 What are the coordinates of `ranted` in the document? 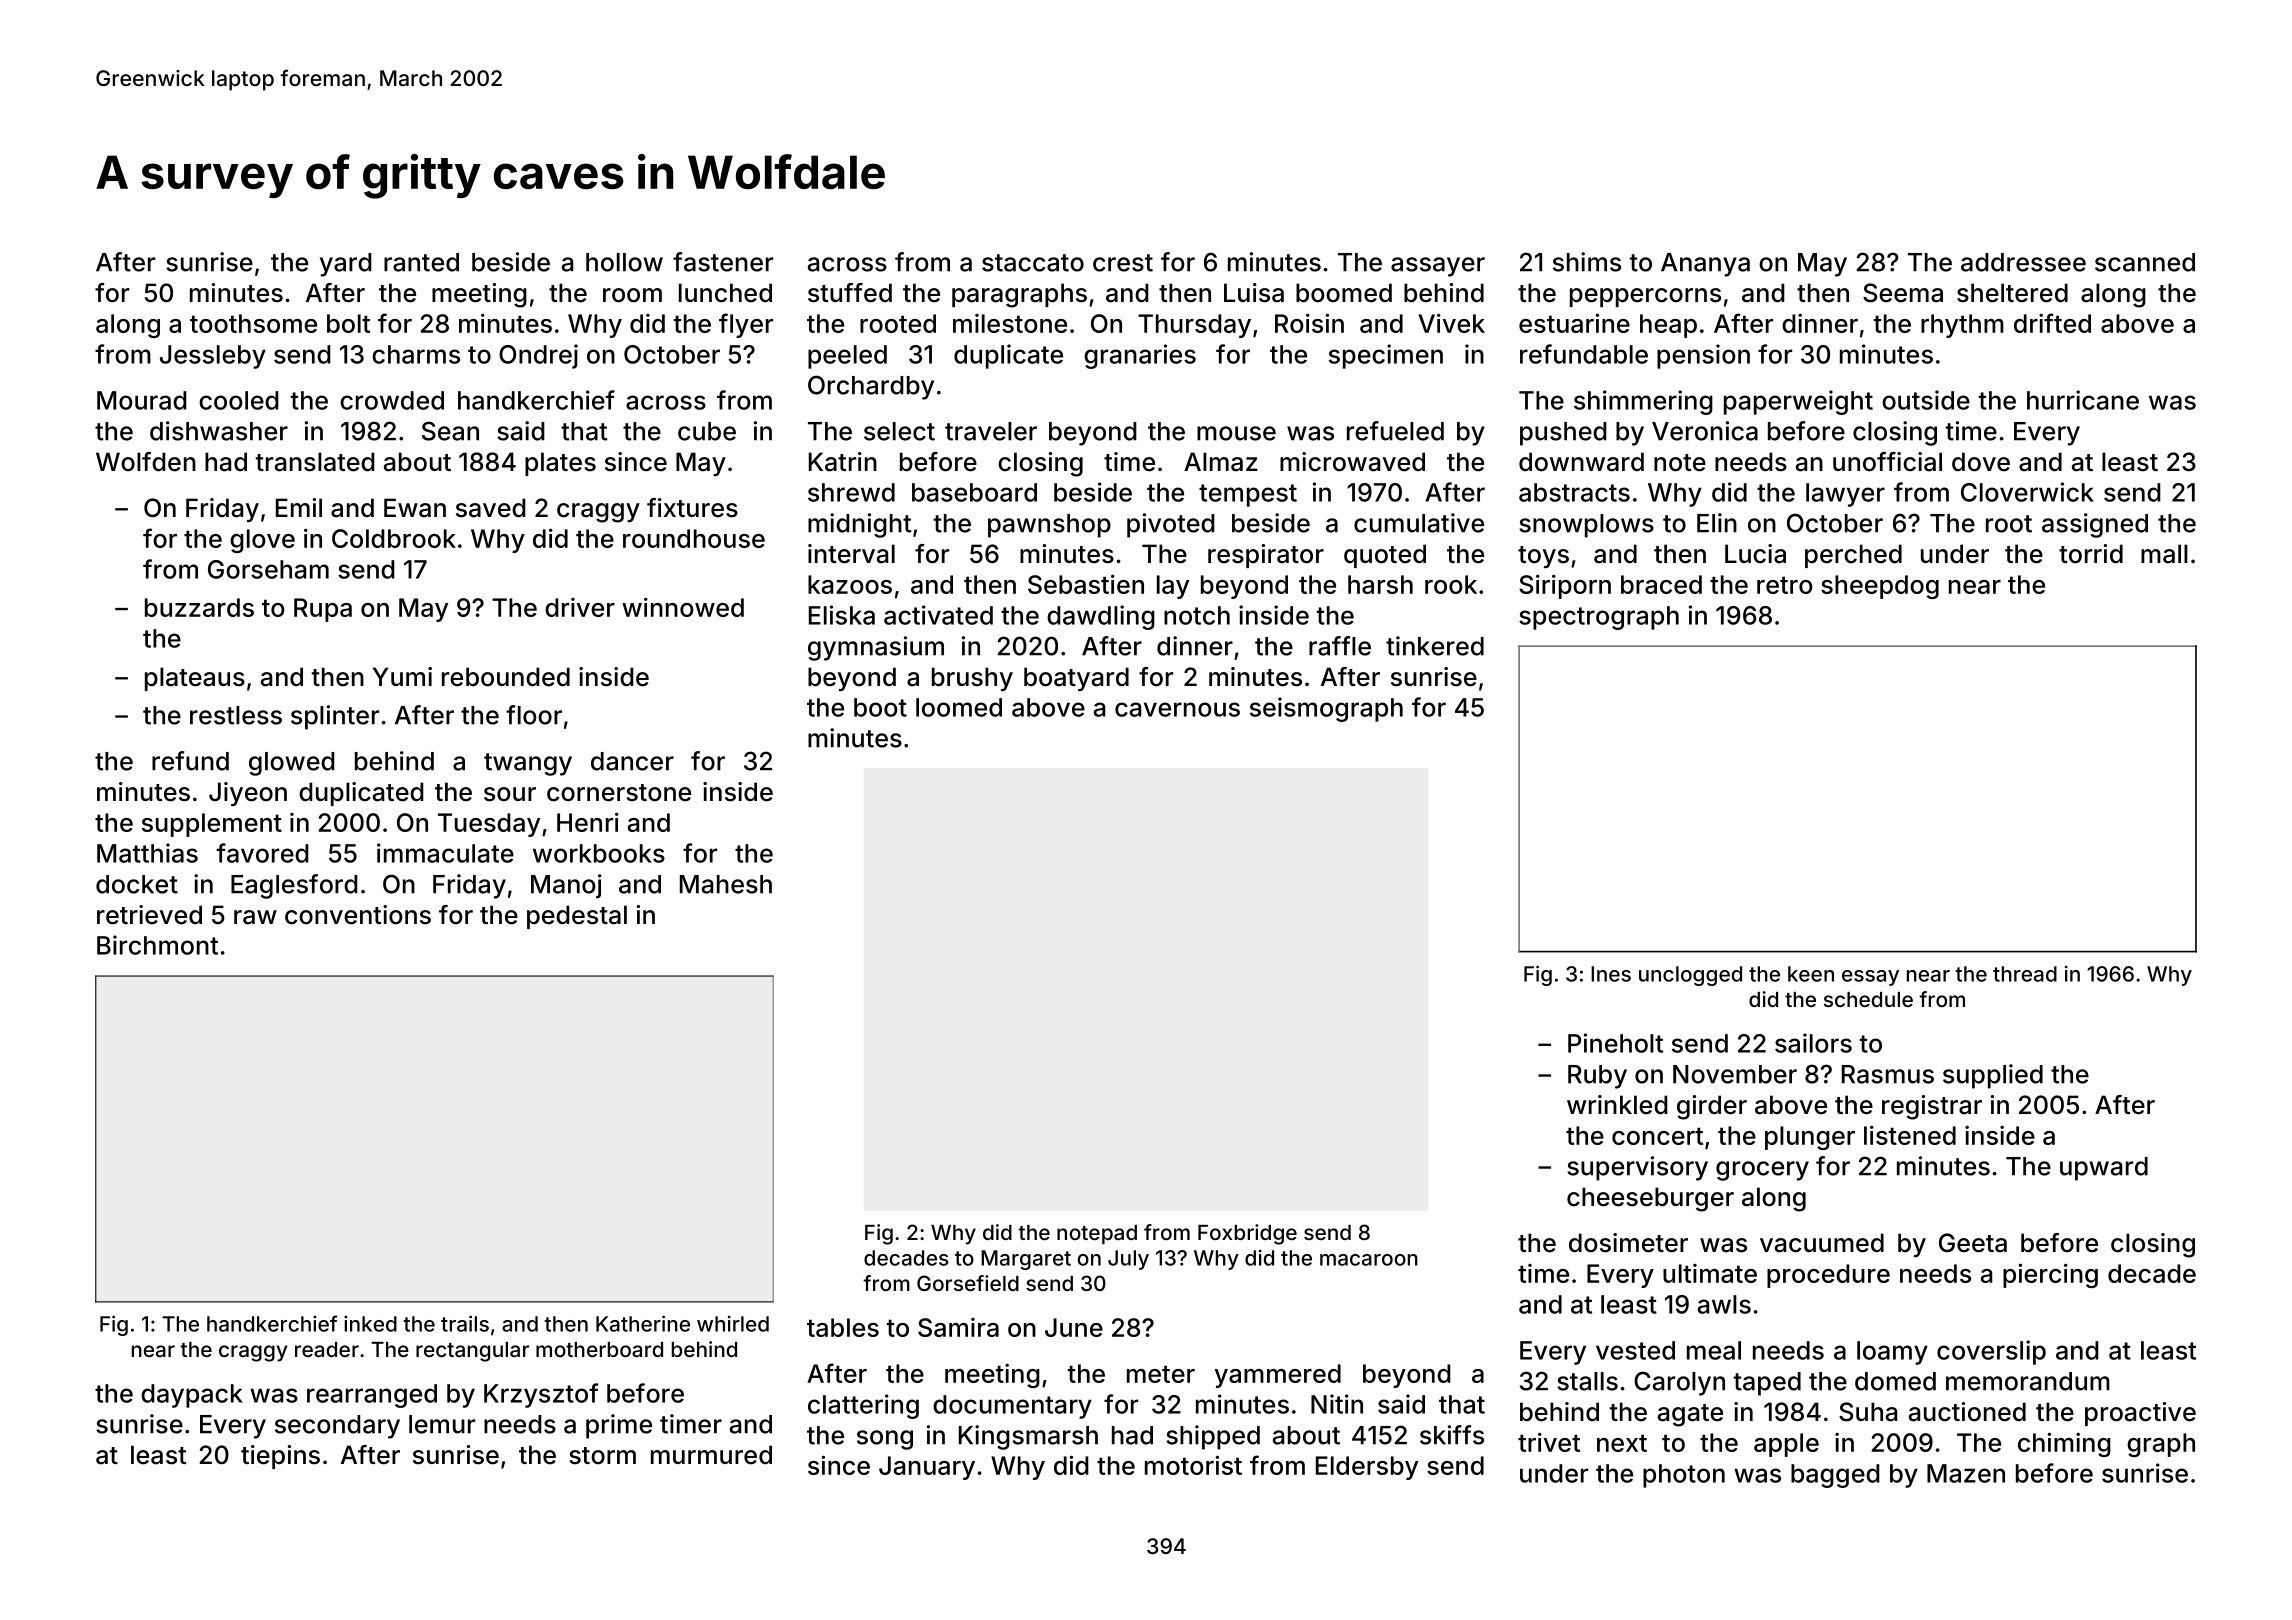 It's located at (421, 262).
